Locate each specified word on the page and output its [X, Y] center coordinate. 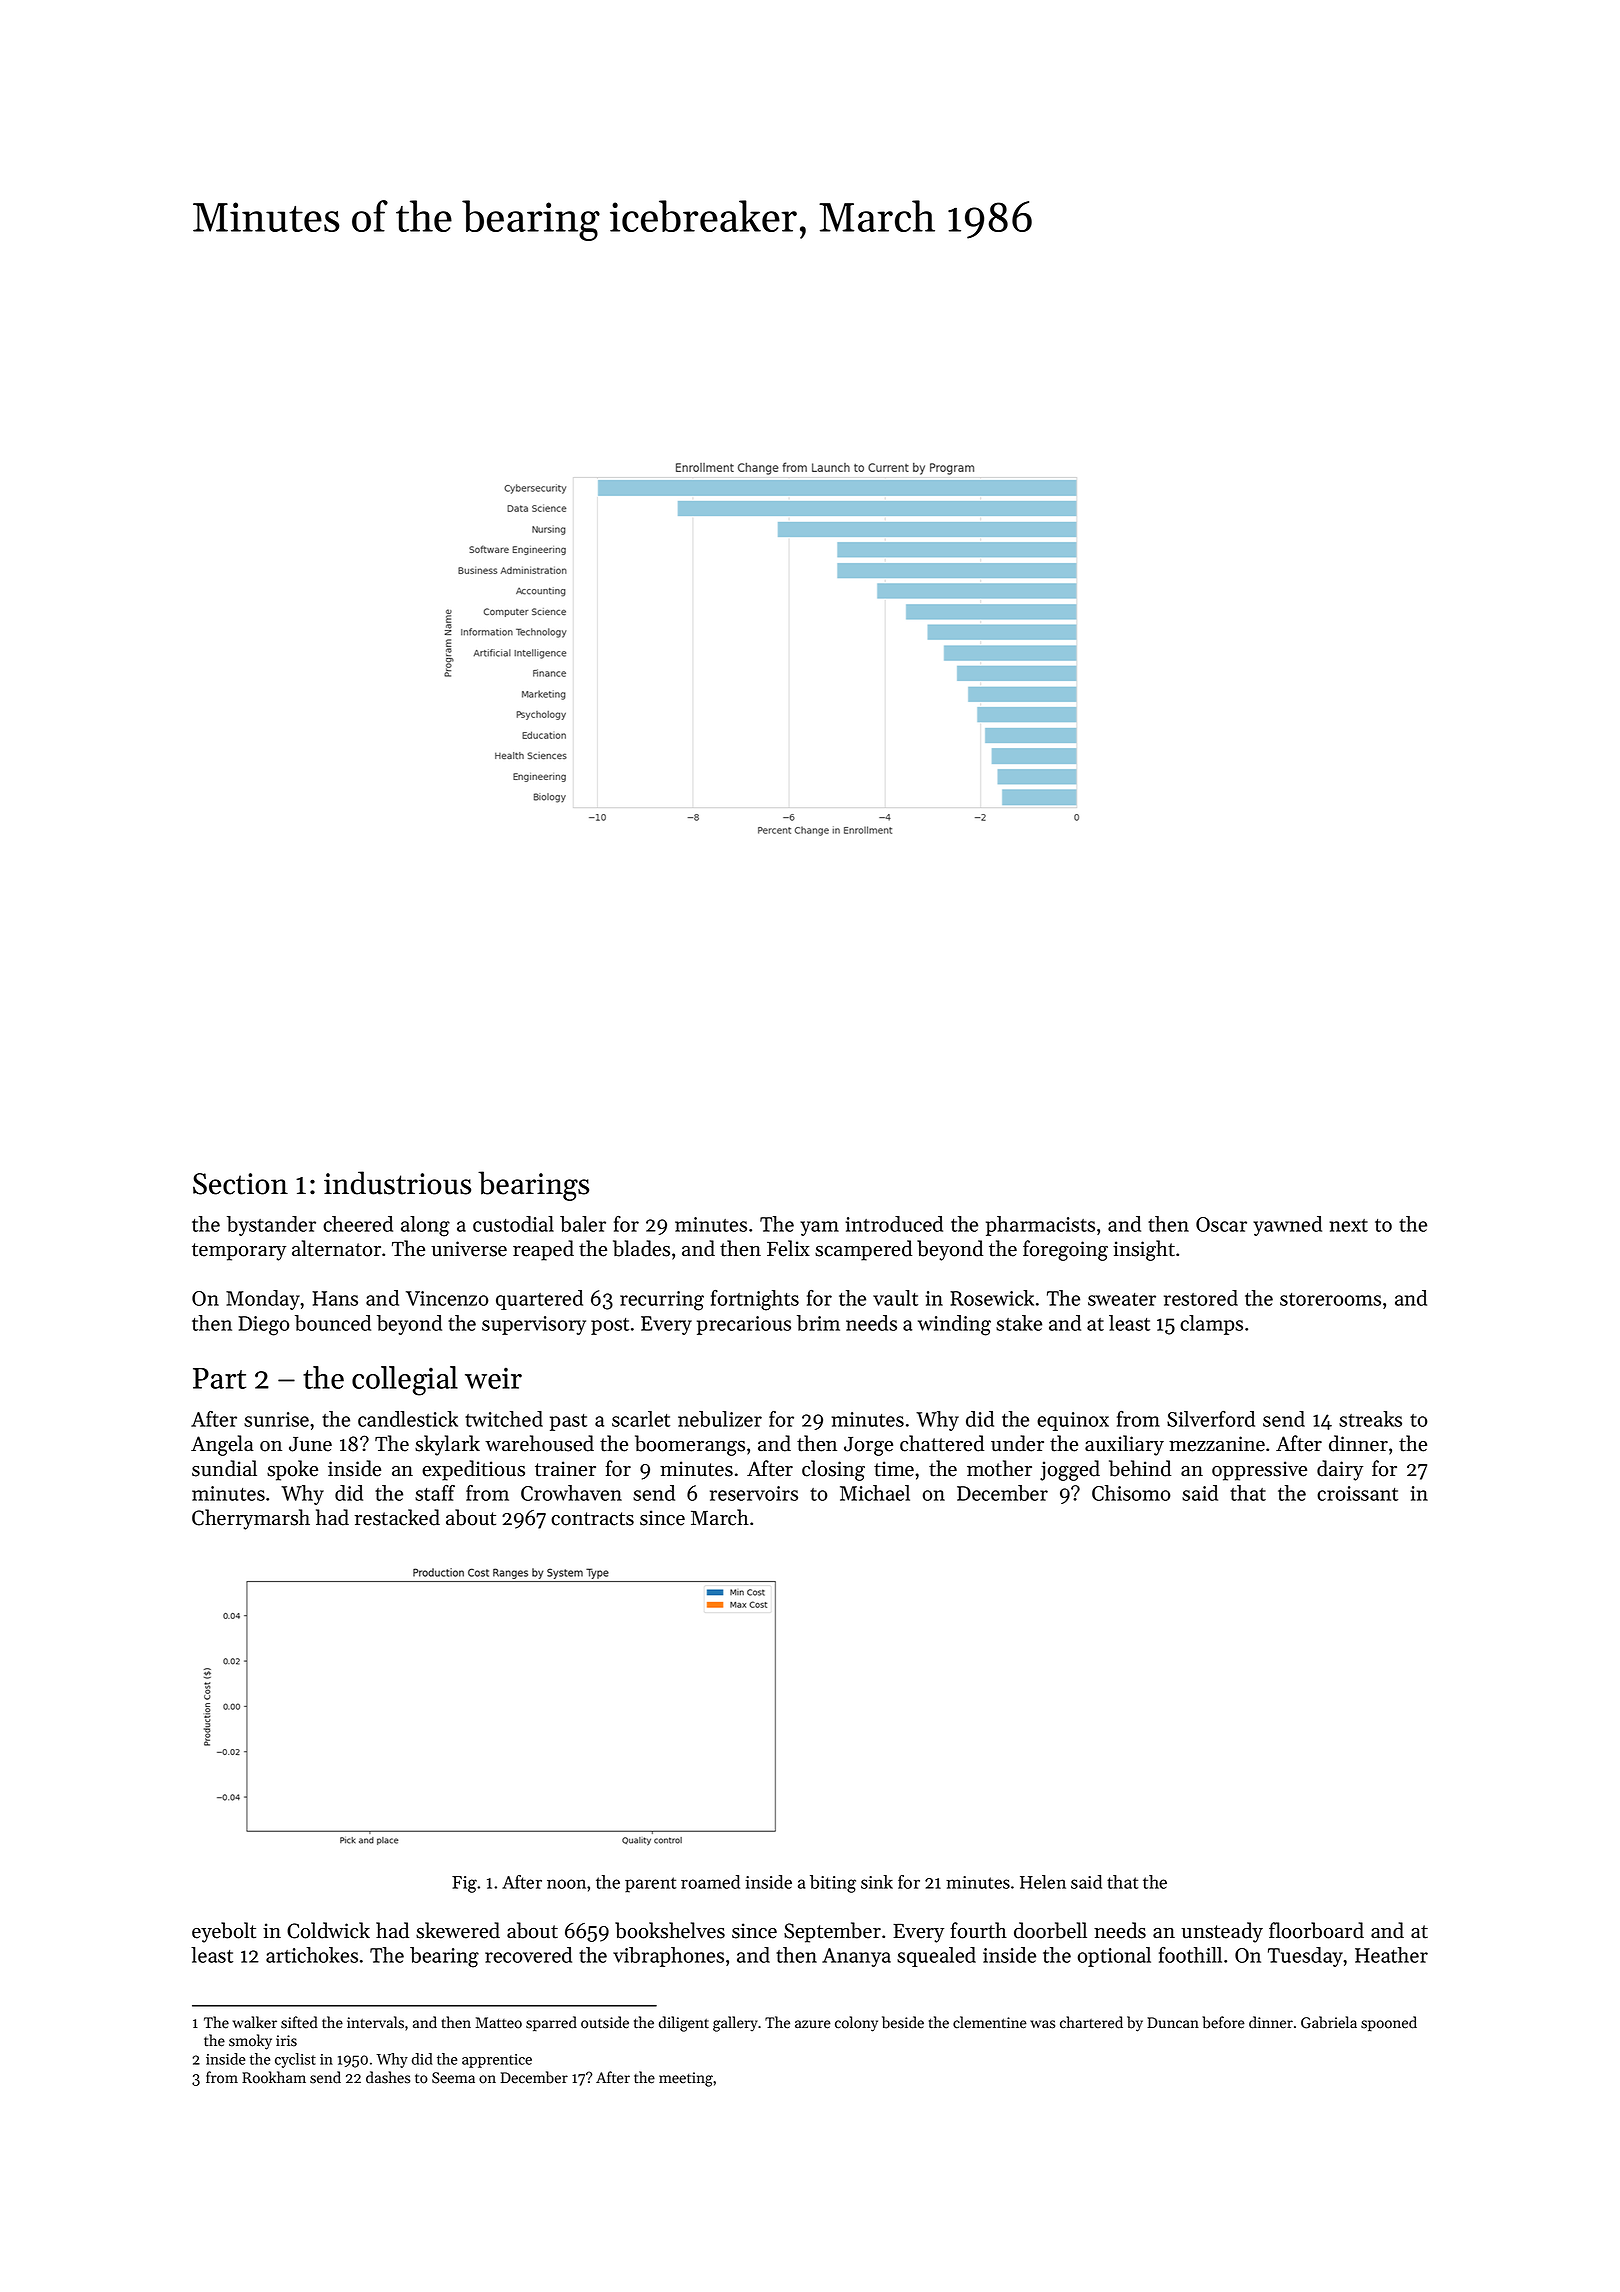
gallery [735, 2024]
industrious [397, 1183]
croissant [1357, 1493]
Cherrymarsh [251, 1519]
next [1348, 1225]
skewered [458, 1930]
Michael [875, 1493]
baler [583, 1224]
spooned [1389, 2023]
